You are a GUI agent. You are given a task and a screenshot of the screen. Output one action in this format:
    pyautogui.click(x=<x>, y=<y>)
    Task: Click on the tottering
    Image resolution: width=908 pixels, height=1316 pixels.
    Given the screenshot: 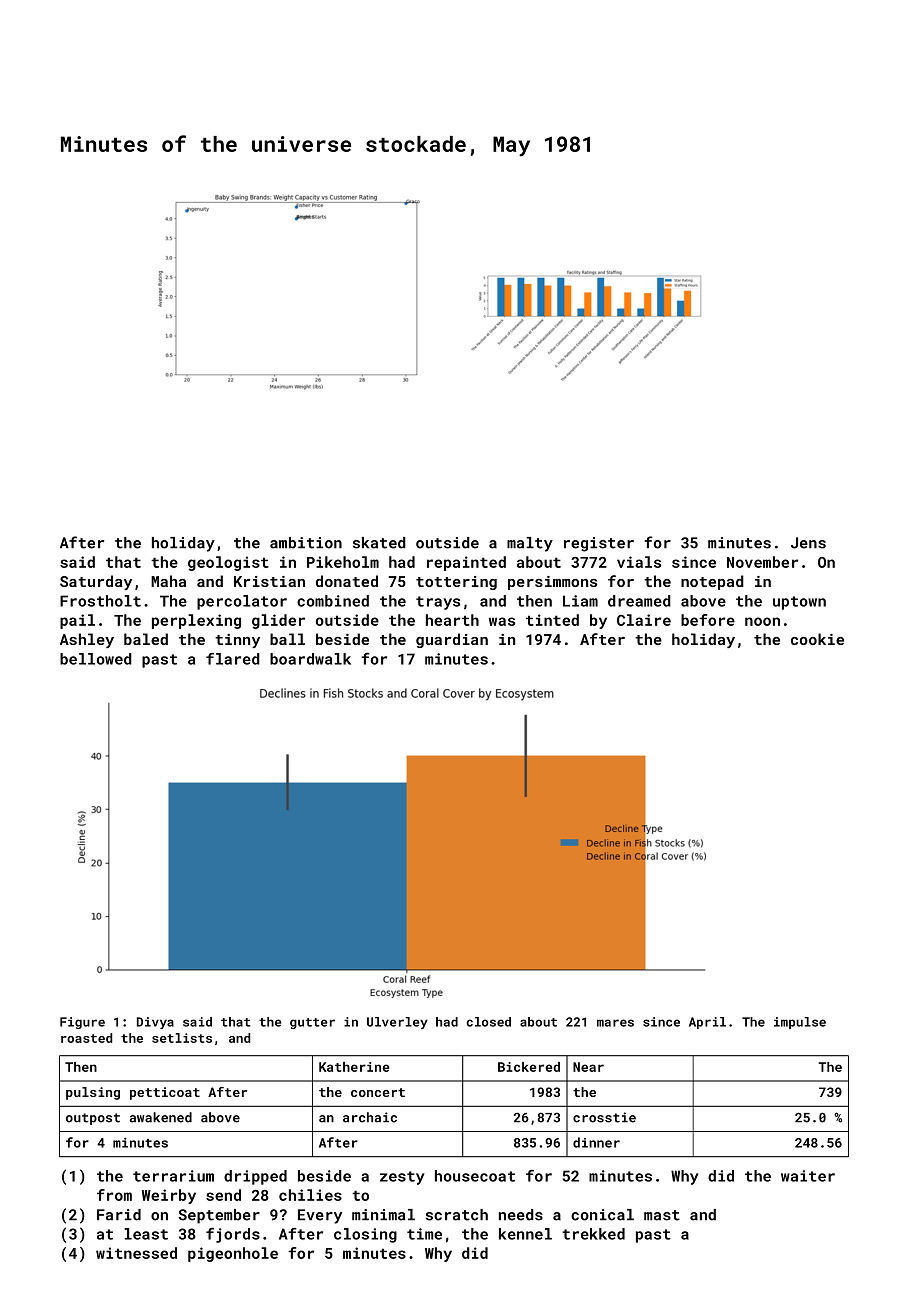 What is the action you would take?
    pyautogui.click(x=456, y=583)
